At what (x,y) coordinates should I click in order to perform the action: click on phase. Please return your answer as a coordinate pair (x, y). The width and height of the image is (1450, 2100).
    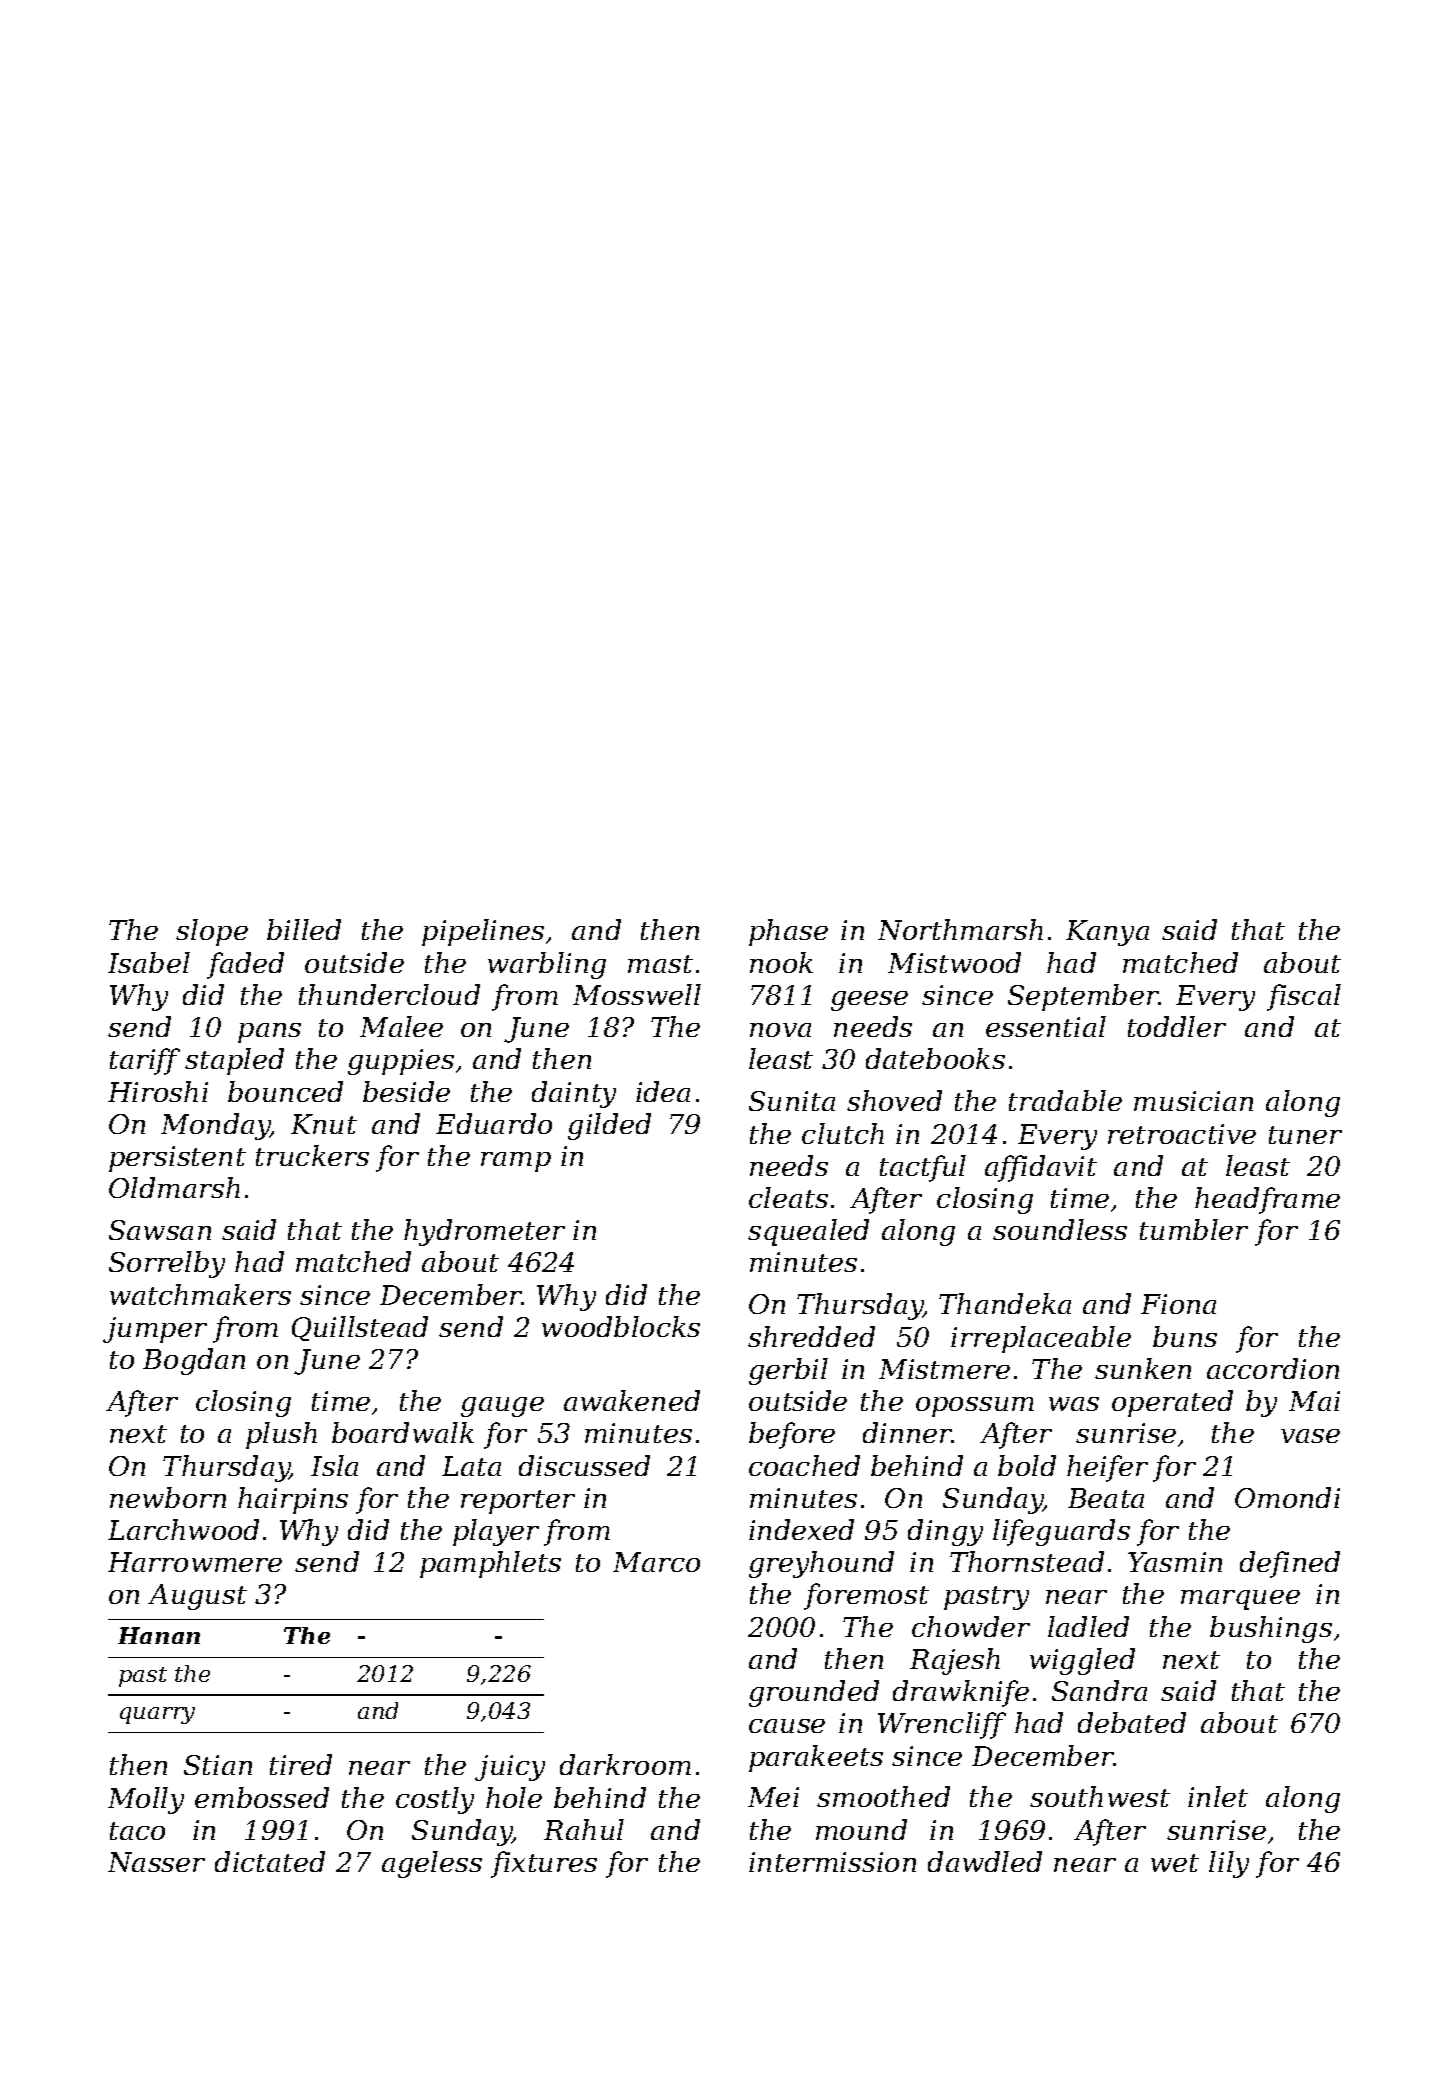
    Looking at the image, I should click on (788, 932).
